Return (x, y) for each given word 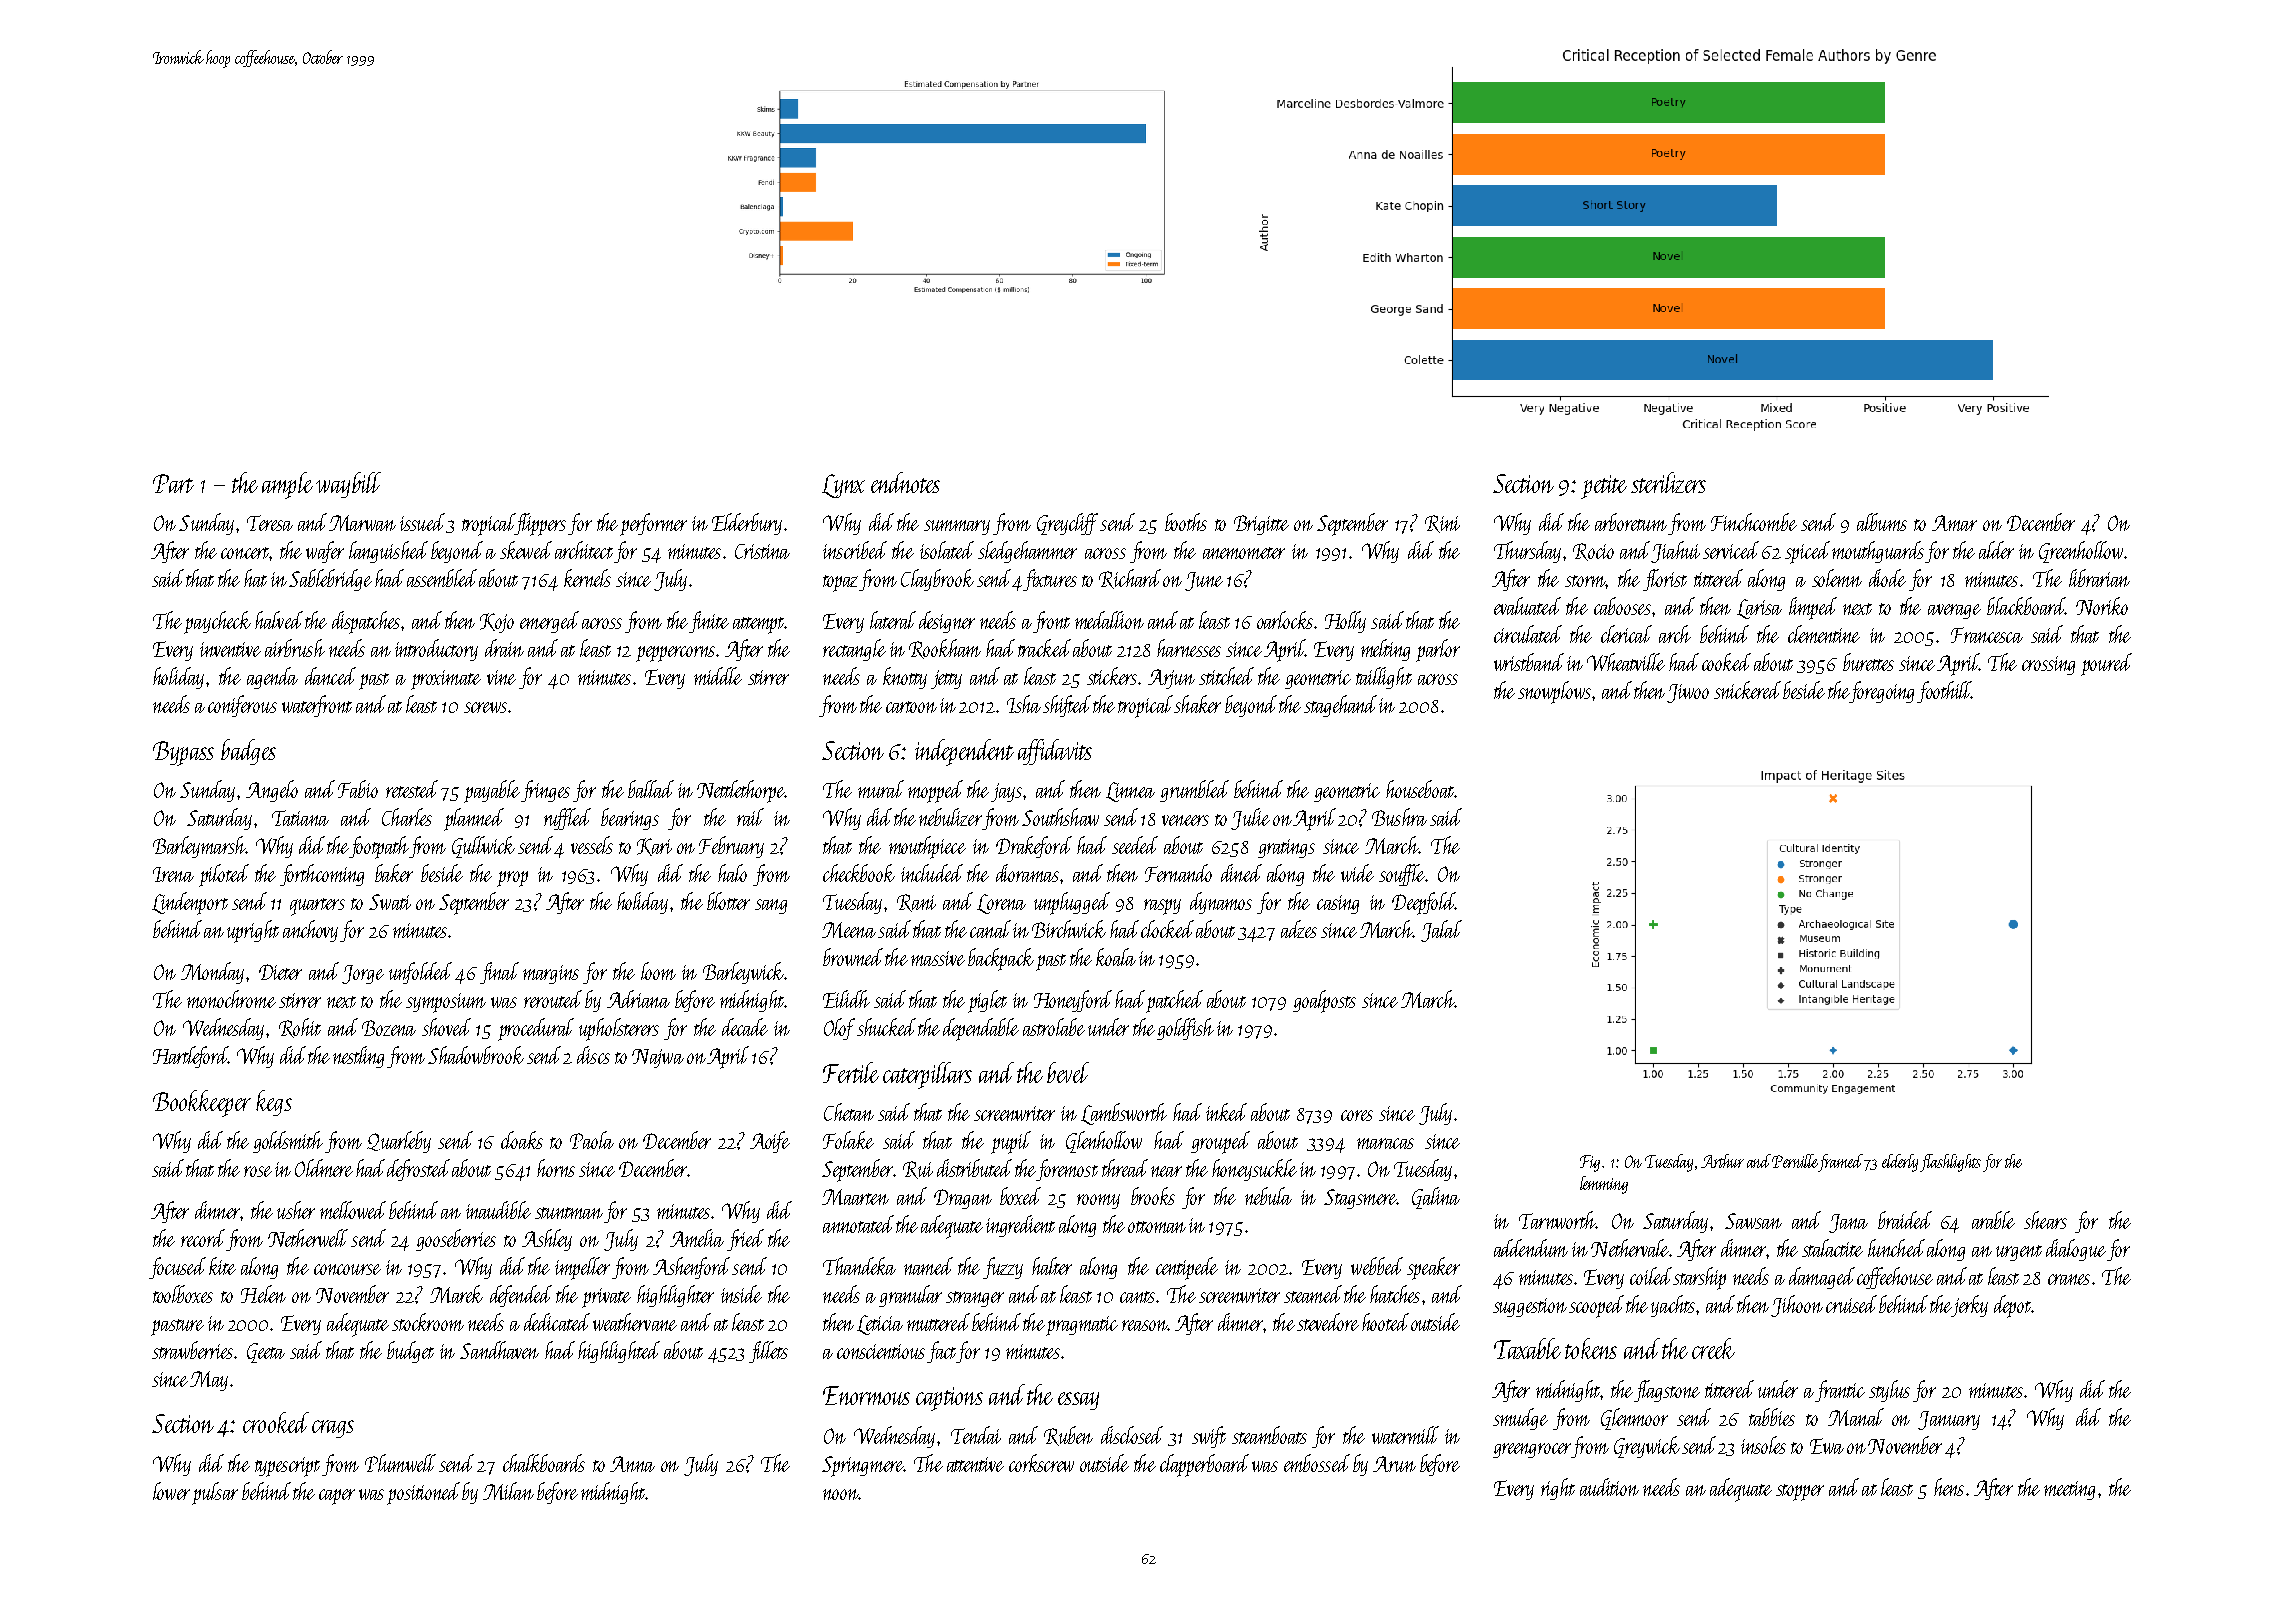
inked (1226, 1112)
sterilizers (1668, 482)
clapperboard (1204, 1465)
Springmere (862, 1466)
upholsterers (619, 1029)
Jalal (1441, 931)
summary (957, 527)
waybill (348, 485)
